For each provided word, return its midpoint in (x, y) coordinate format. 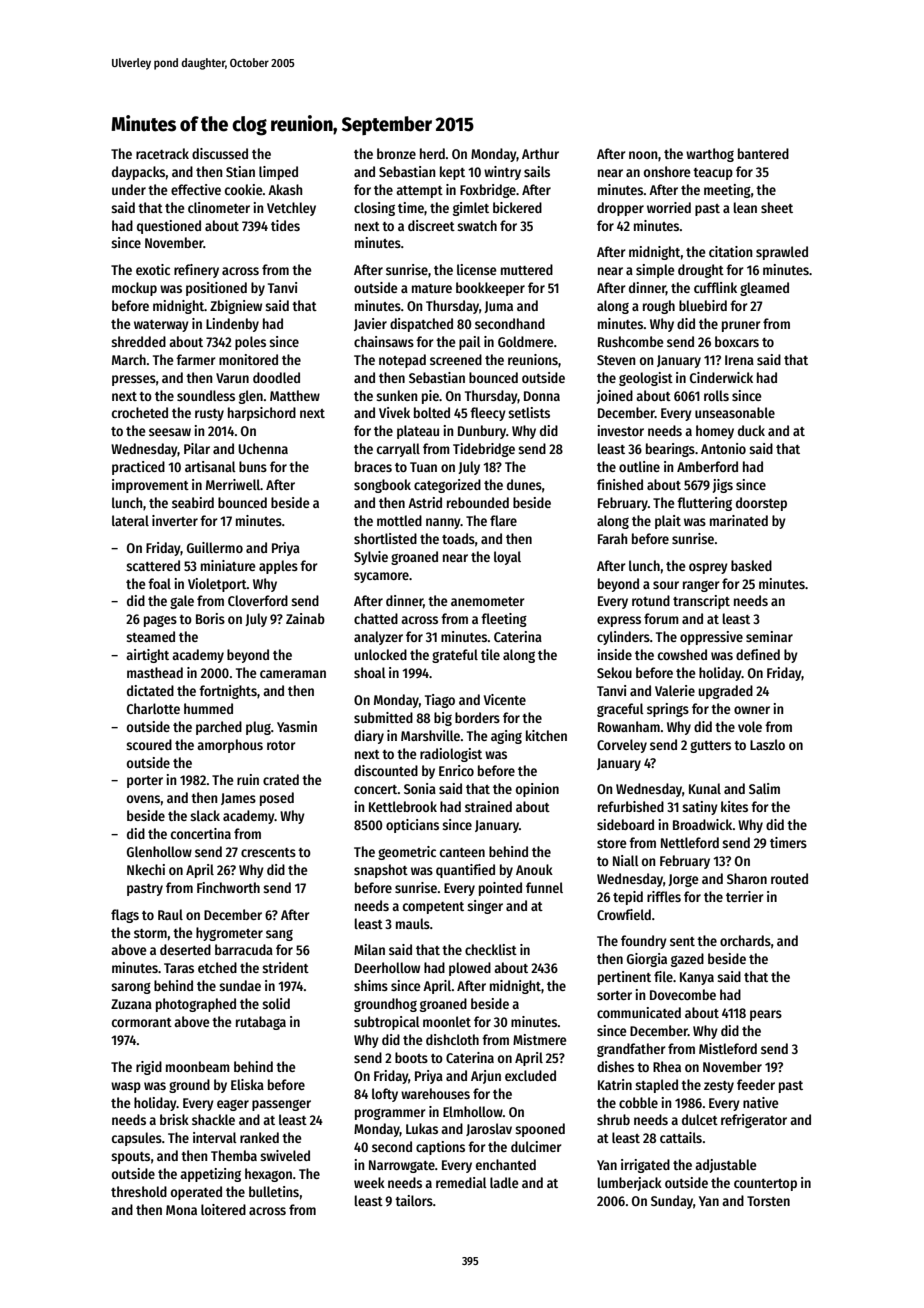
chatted (376, 618)
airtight (147, 656)
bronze (396, 153)
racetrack (162, 153)
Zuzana (131, 1004)
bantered (763, 153)
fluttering (704, 504)
